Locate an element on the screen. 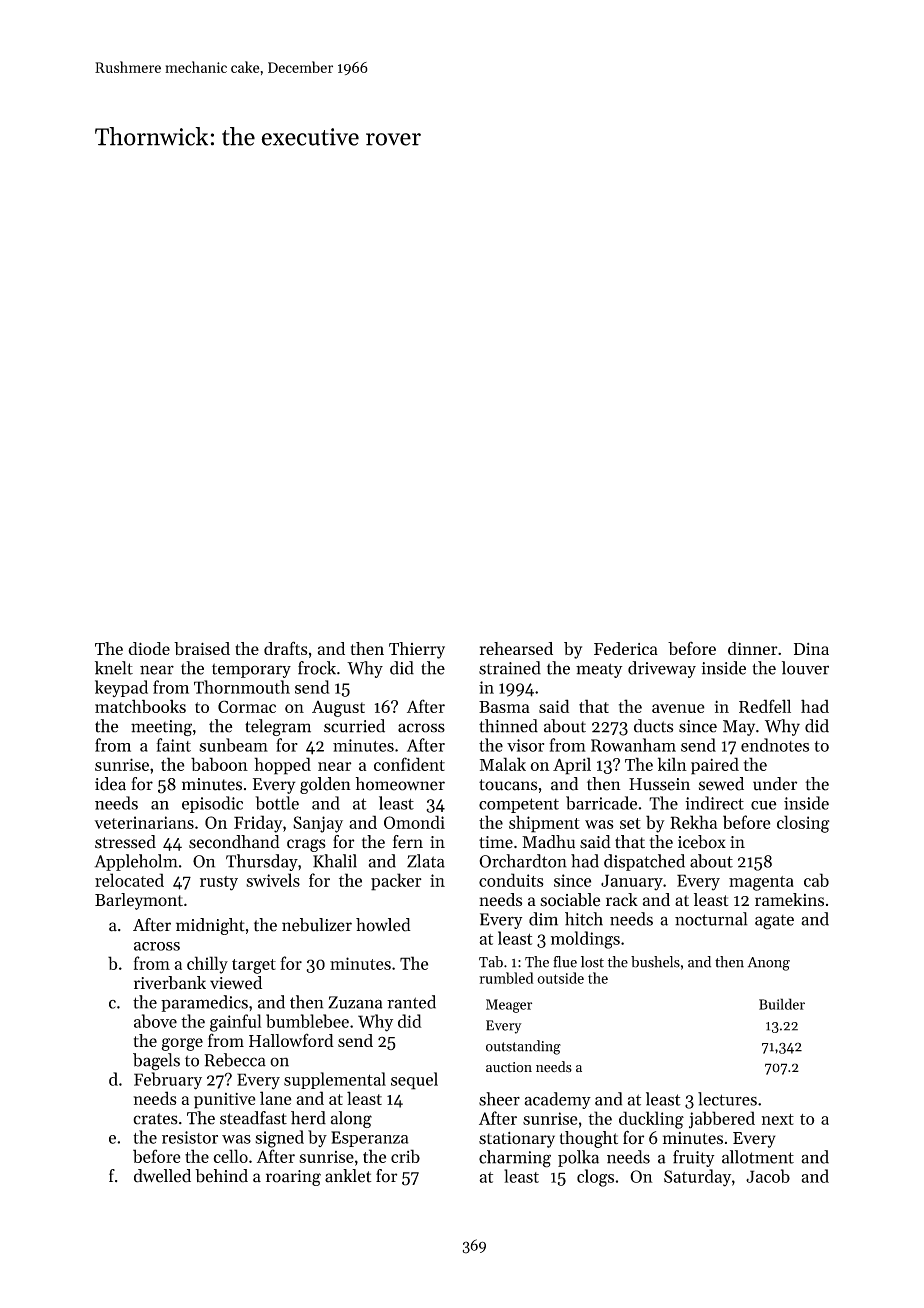 The image size is (924, 1308). indirect is located at coordinates (714, 803).
